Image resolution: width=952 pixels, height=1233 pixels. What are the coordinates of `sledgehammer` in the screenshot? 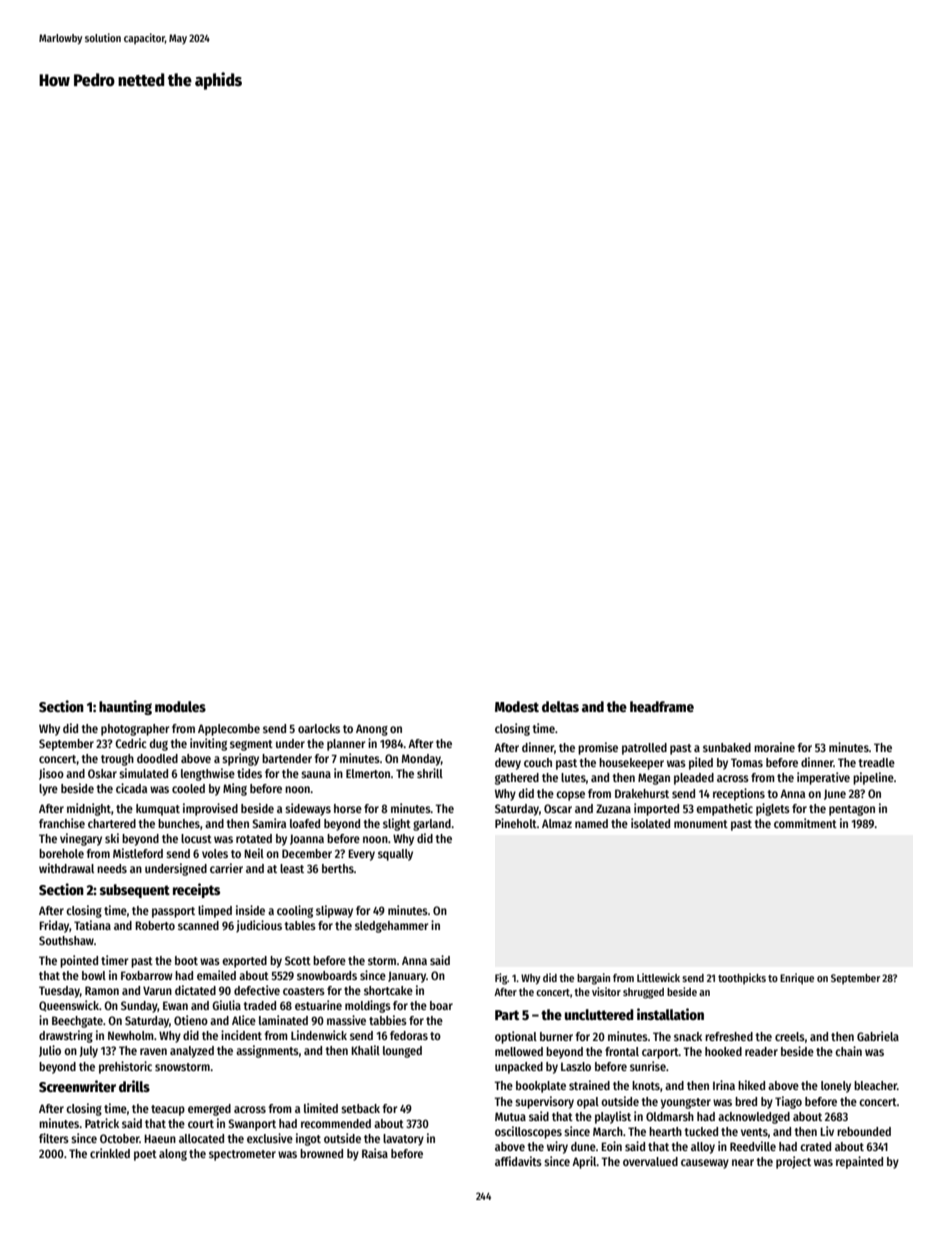 It's located at (391, 927).
